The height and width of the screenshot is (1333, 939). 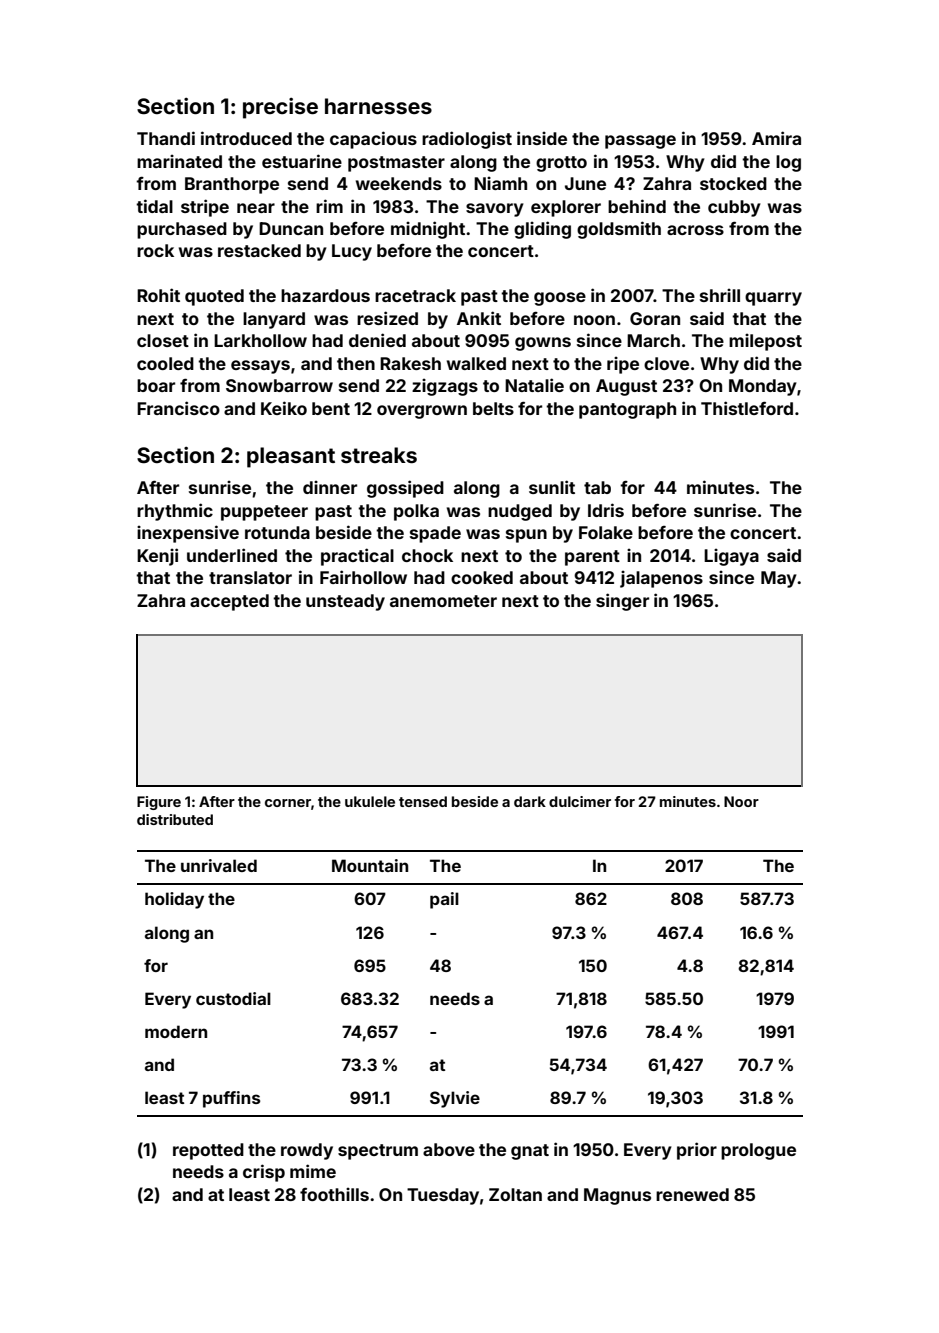 I want to click on nudged, so click(x=520, y=512).
